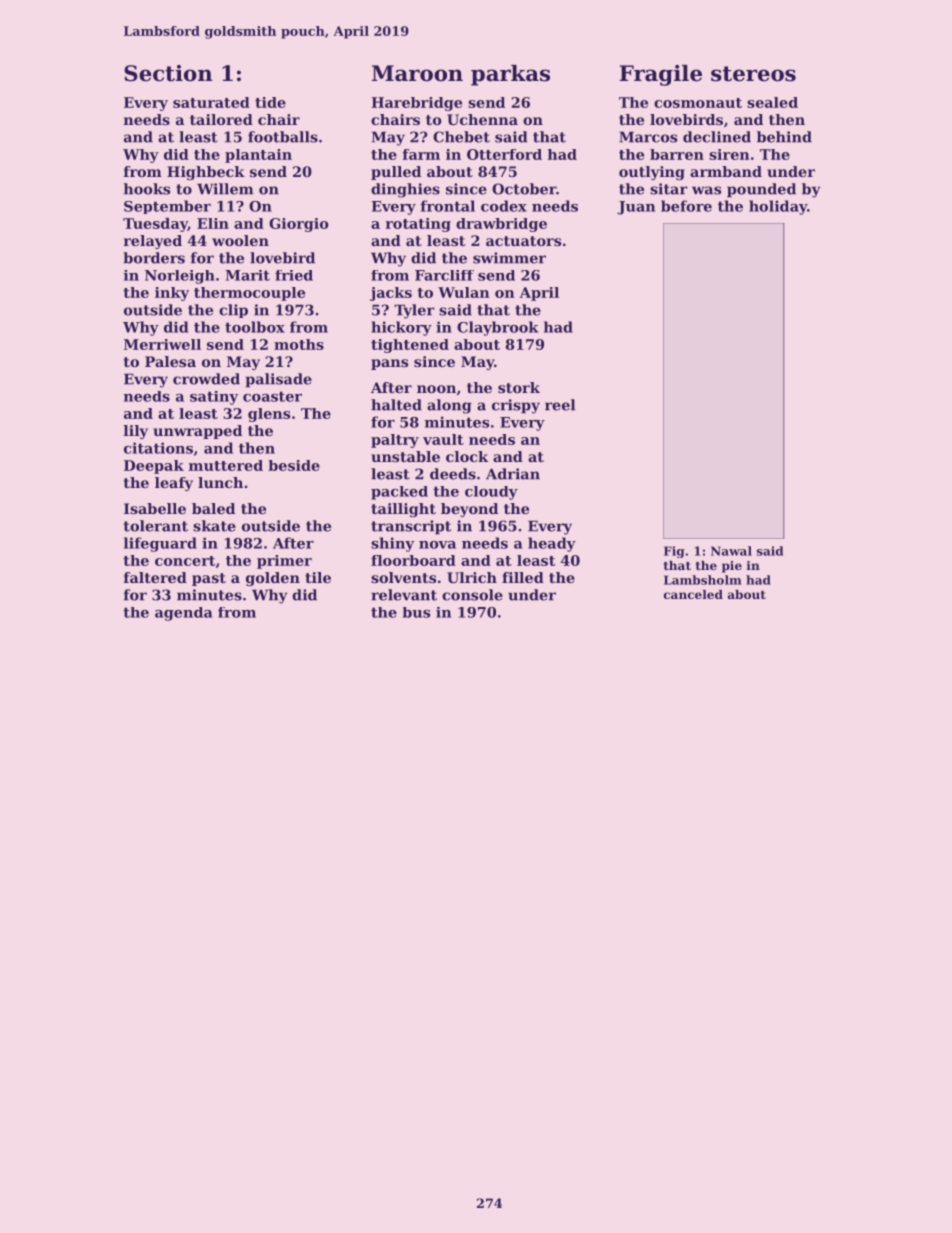 This screenshot has height=1233, width=952. I want to click on Ulrich, so click(472, 577).
